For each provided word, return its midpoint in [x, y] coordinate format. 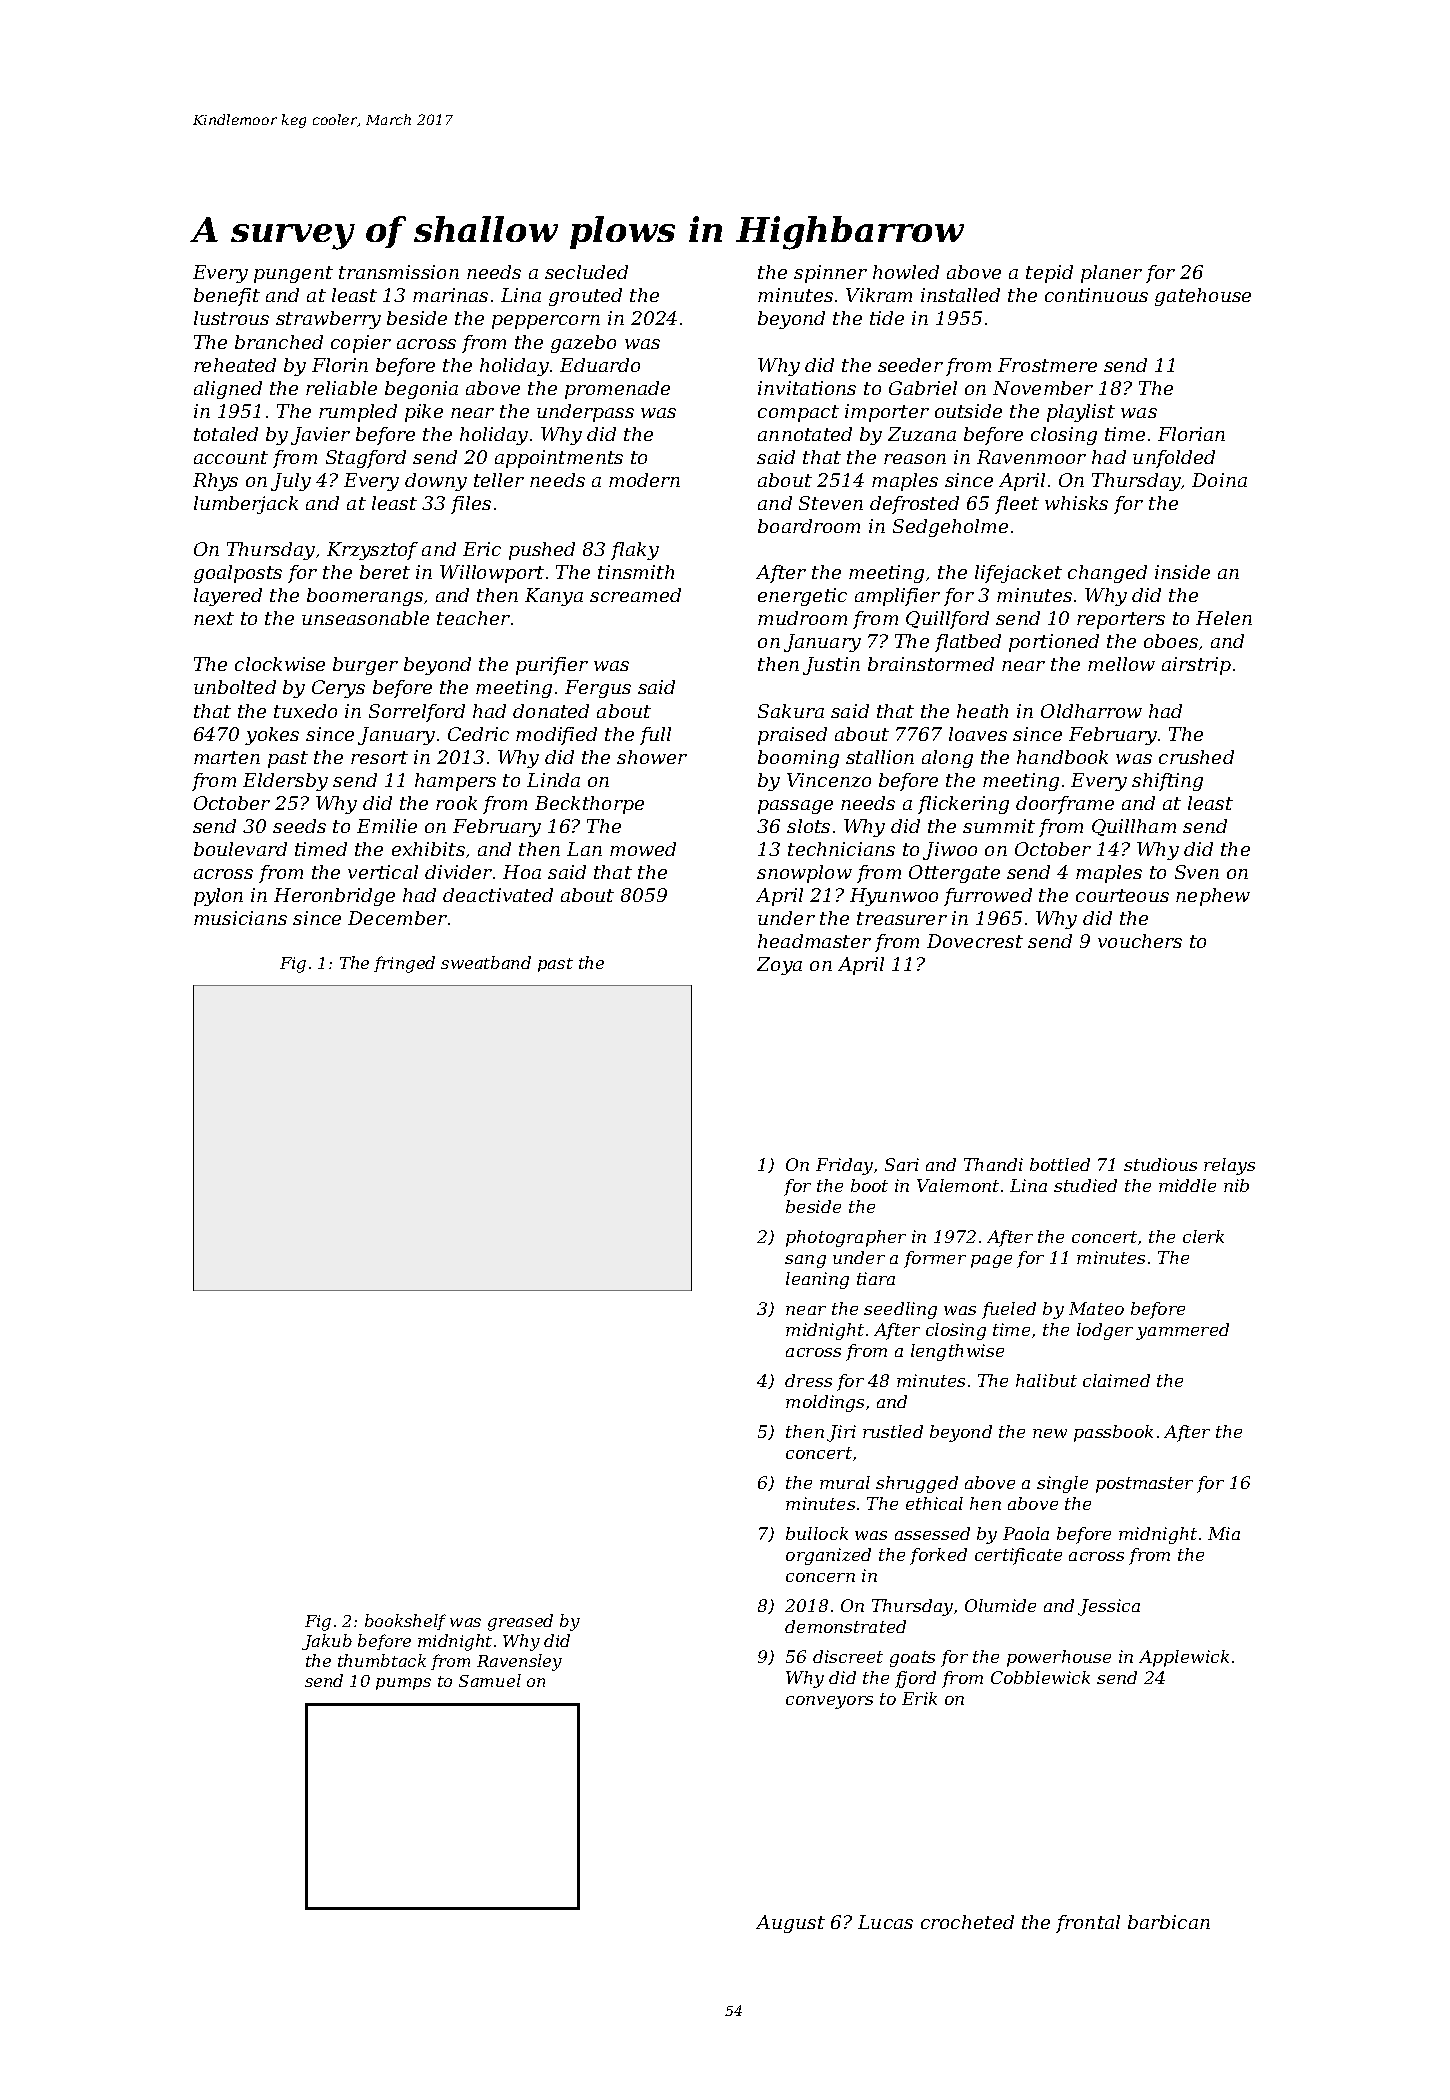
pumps [403, 1684]
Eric [482, 549]
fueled [1009, 1310]
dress [808, 1380]
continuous [1096, 295]
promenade [617, 390]
